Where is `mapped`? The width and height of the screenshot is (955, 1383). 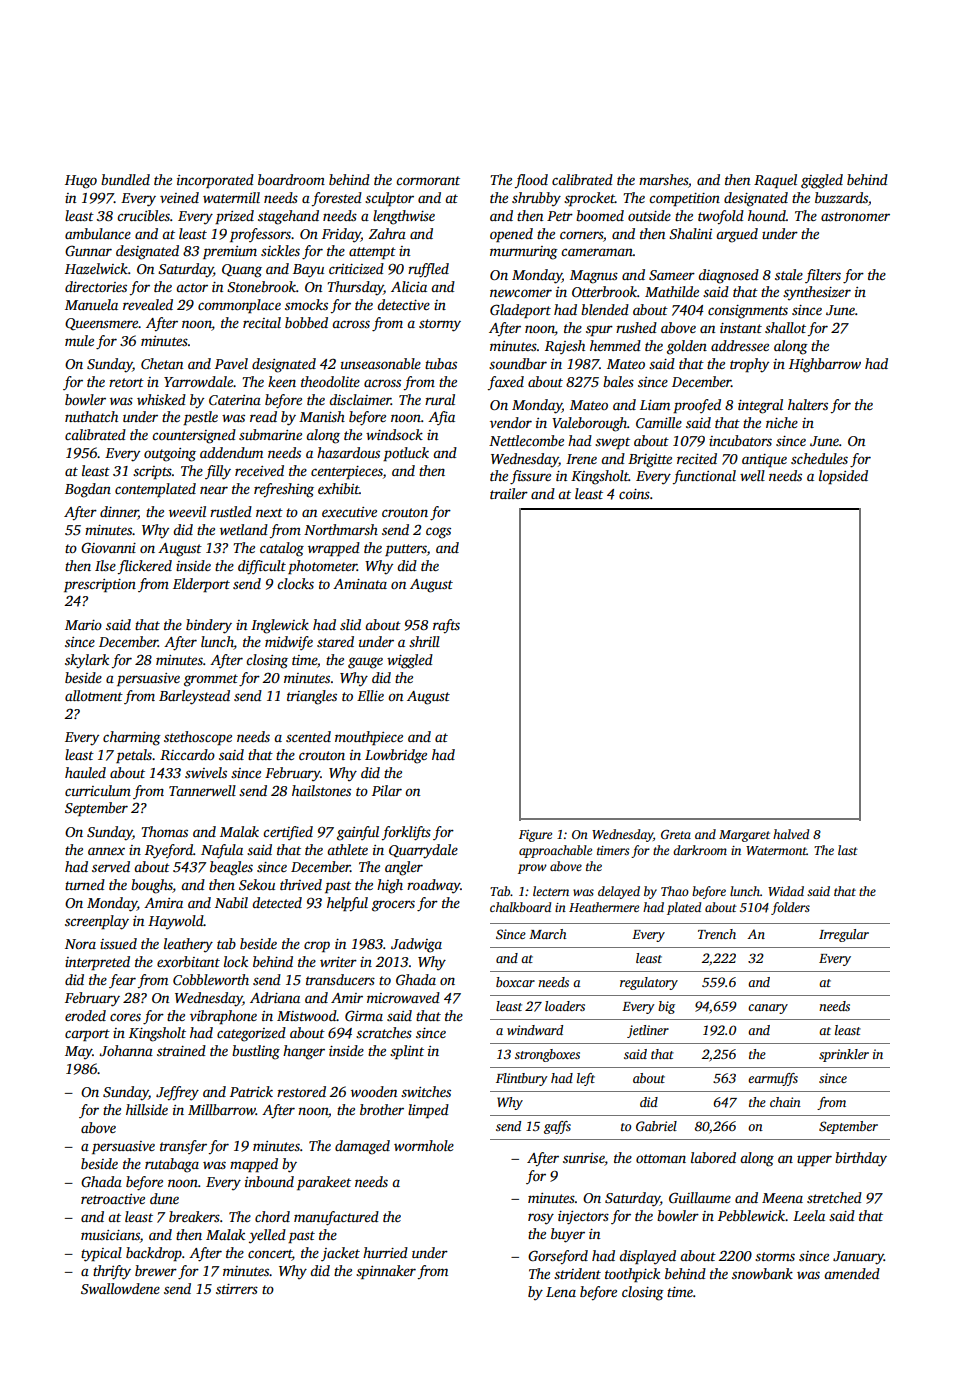
mapped is located at coordinates (254, 1165).
